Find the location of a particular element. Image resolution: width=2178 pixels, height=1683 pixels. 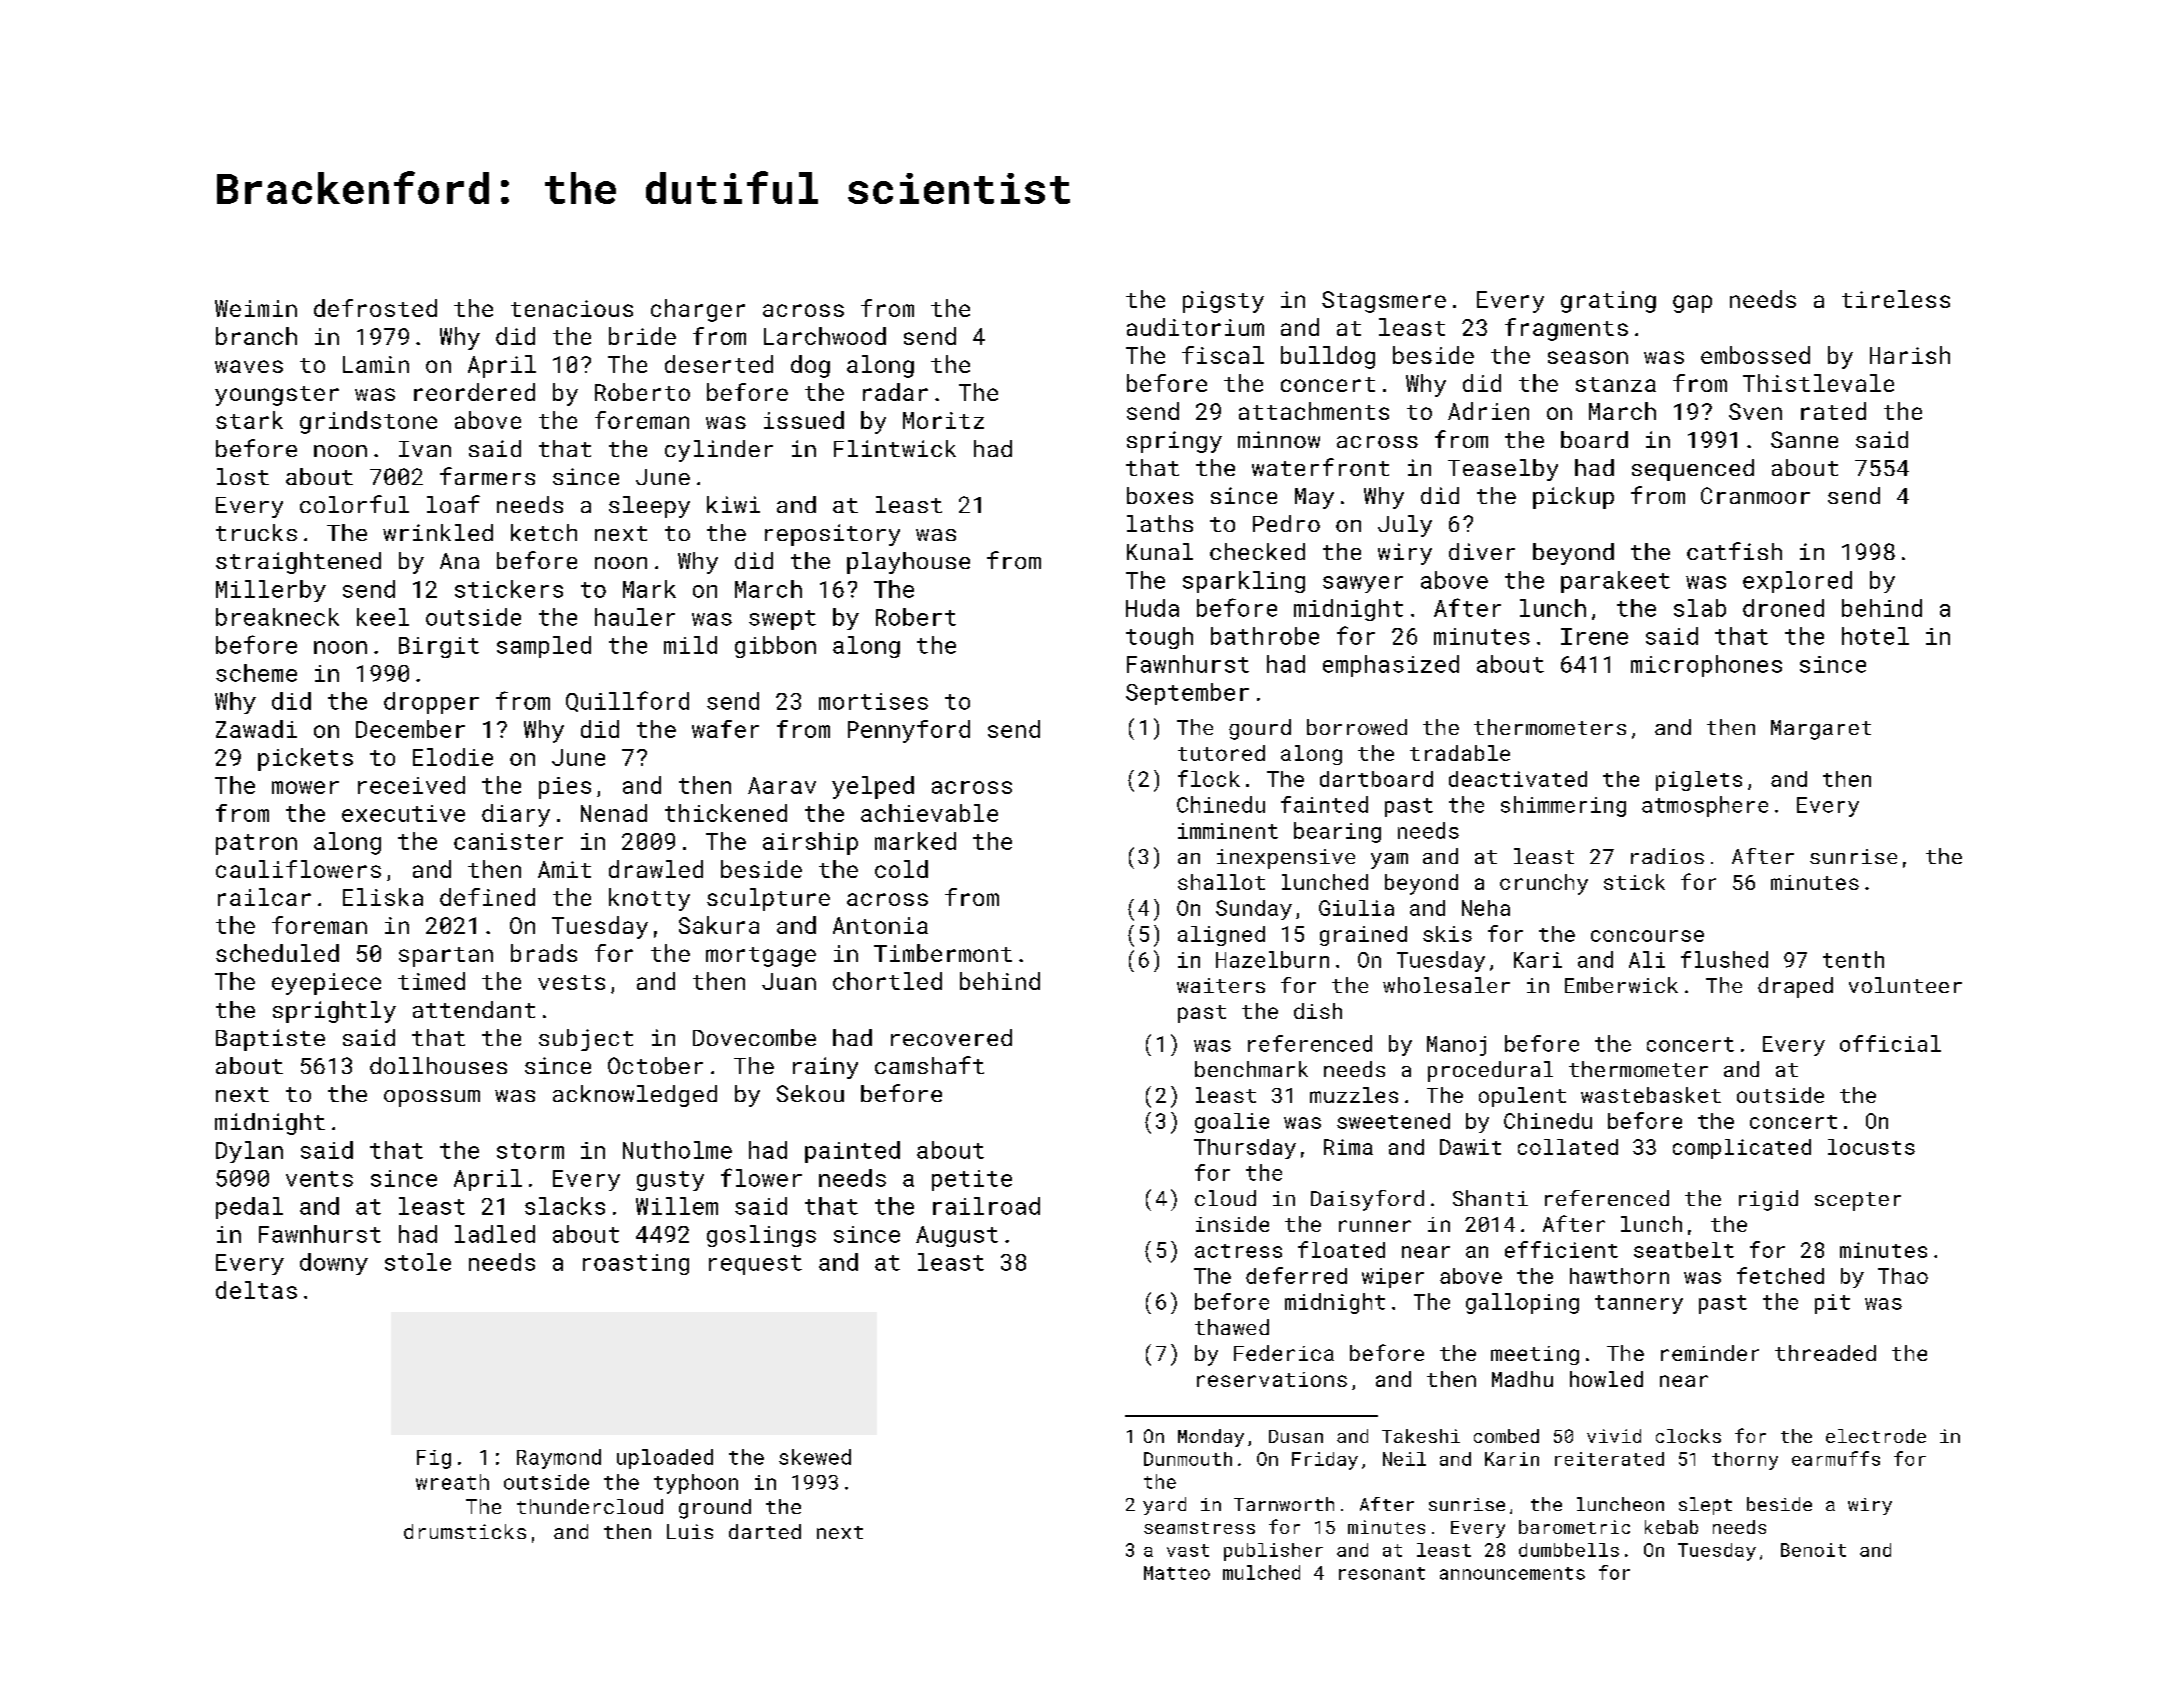

defrosted is located at coordinates (375, 308).
